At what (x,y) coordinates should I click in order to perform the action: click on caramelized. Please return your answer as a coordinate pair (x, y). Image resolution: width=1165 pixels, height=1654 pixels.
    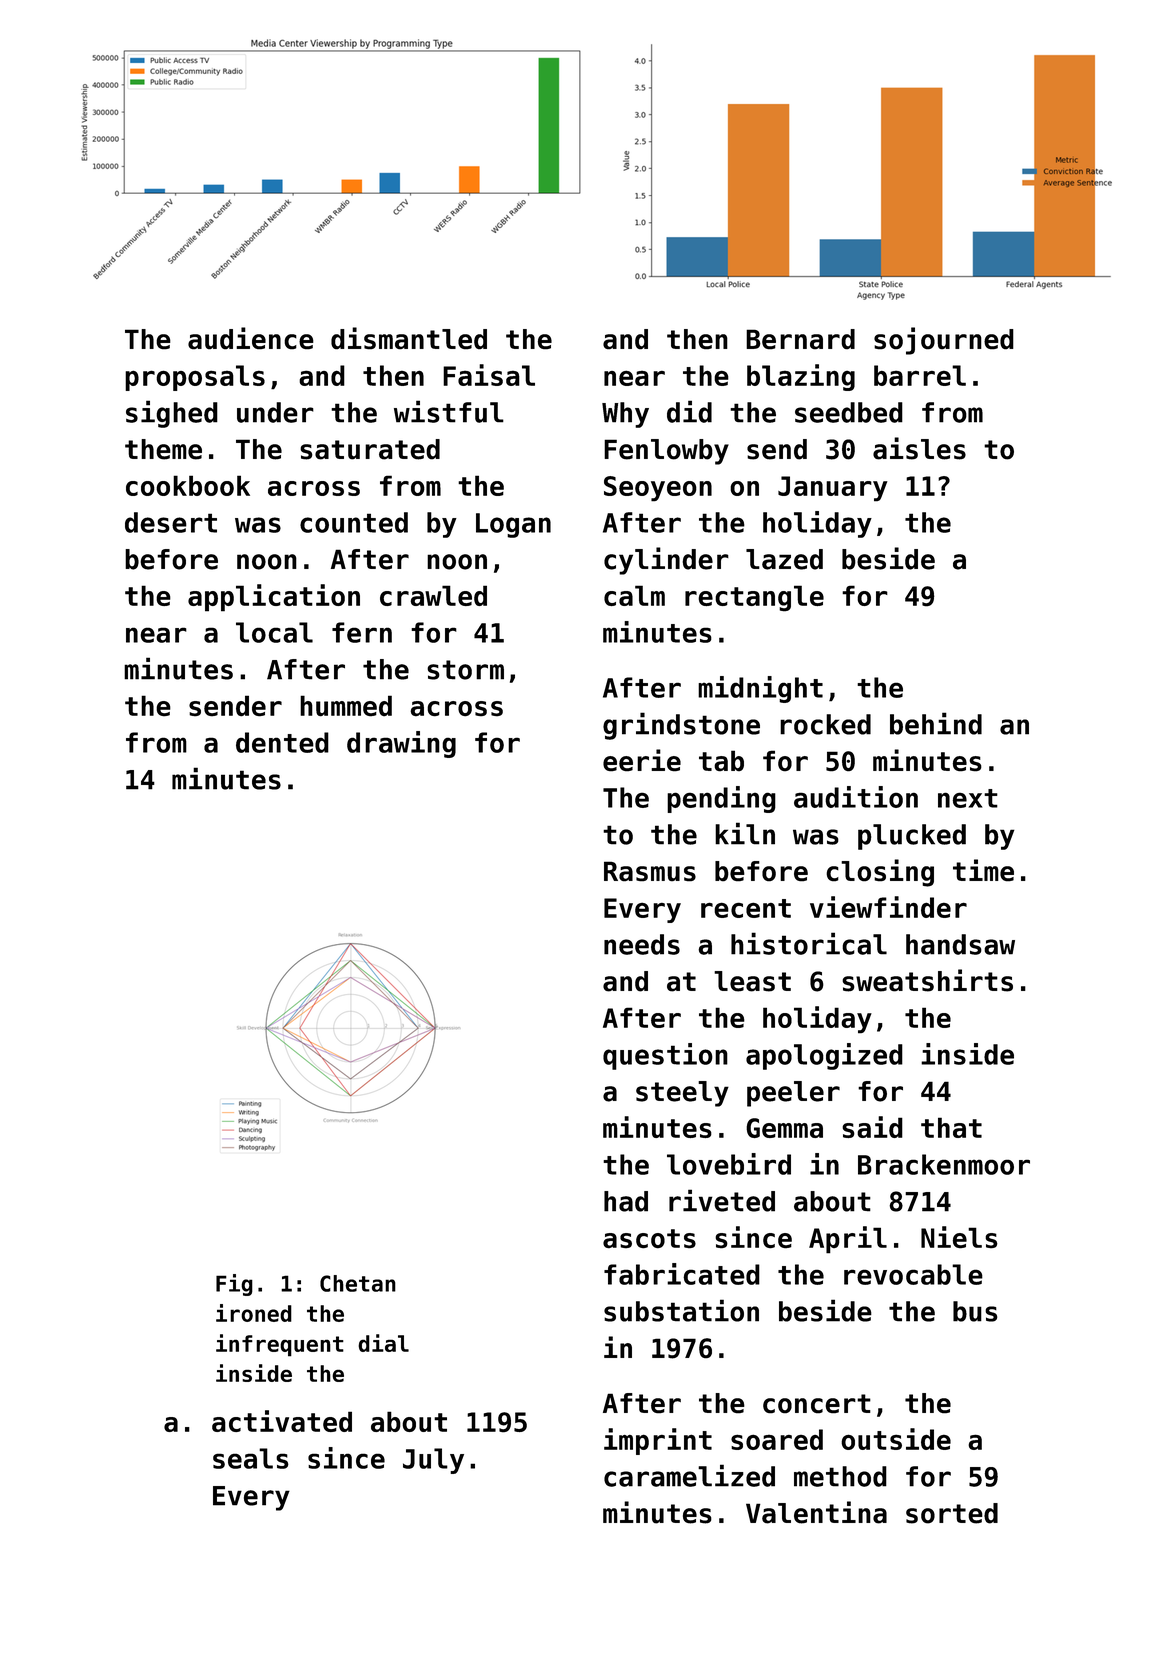
    Looking at the image, I should click on (689, 1475).
